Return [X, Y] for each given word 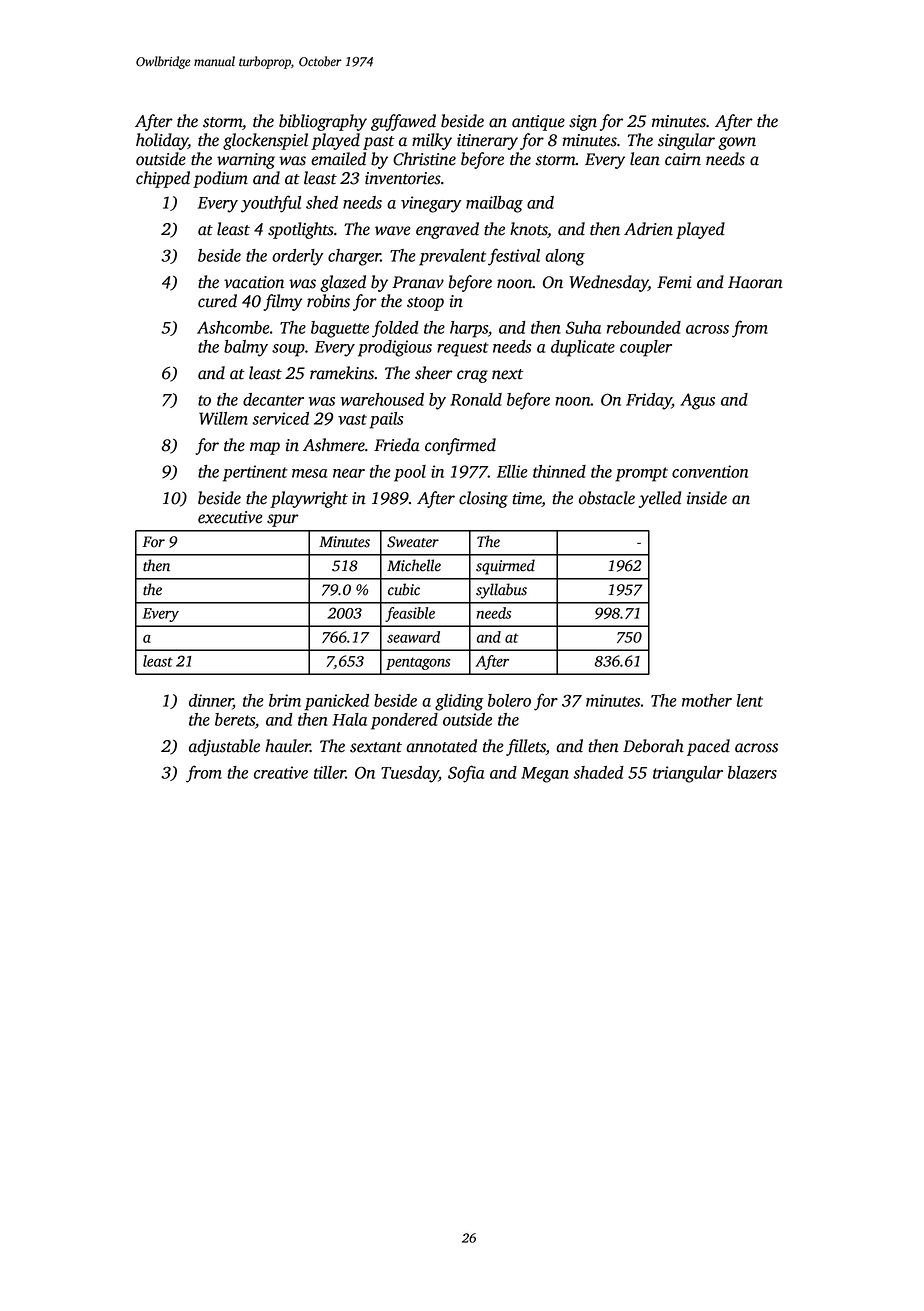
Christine [424, 159]
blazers [752, 772]
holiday [162, 141]
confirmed [460, 446]
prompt [641, 474]
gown [737, 143]
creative [281, 772]
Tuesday [410, 774]
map [265, 448]
